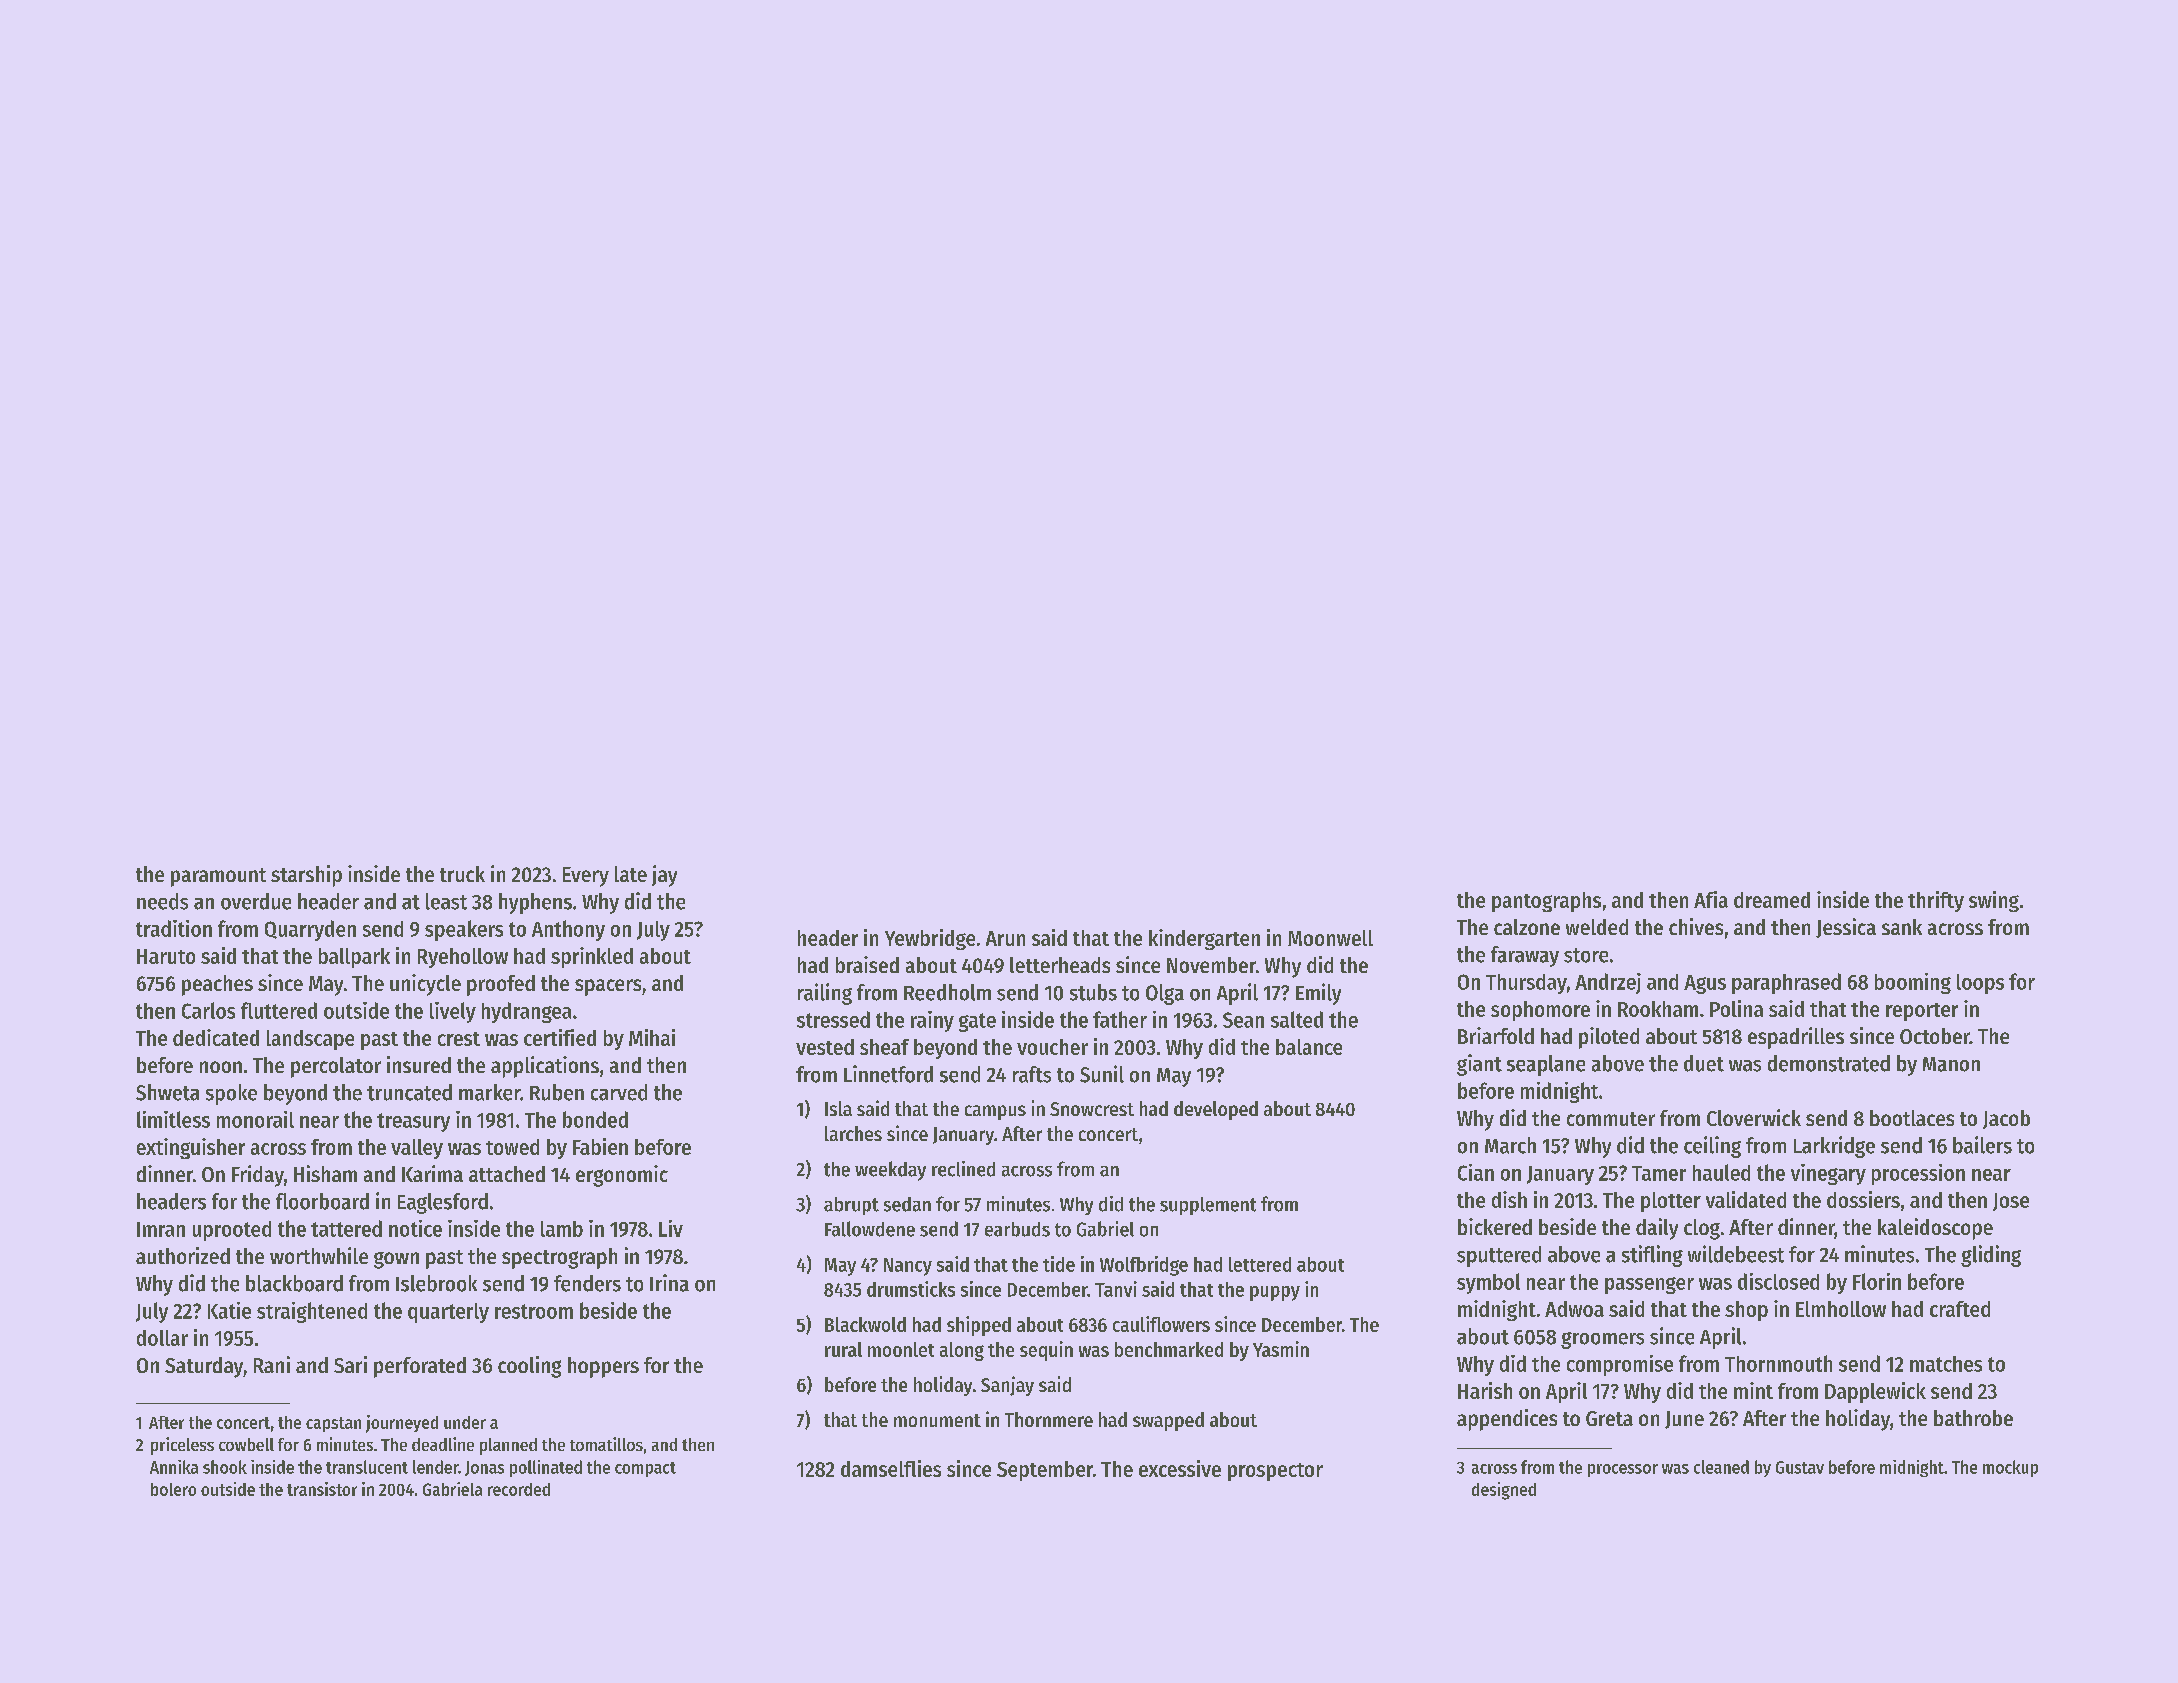 This screenshot has width=2178, height=1683. I want to click on reclined, so click(963, 1169).
